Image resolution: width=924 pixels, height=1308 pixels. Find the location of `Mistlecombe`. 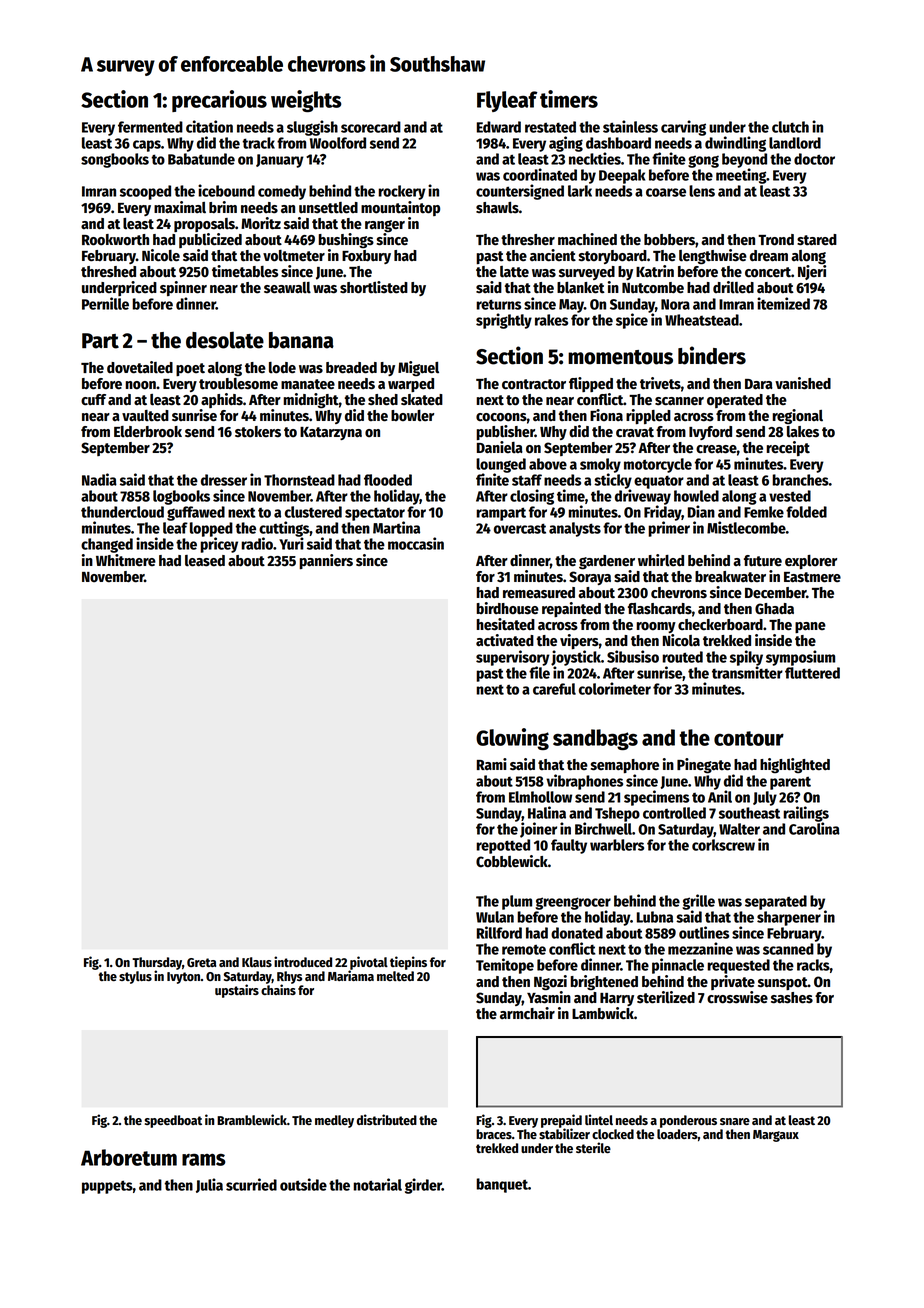

Mistlecombe is located at coordinates (746, 527).
